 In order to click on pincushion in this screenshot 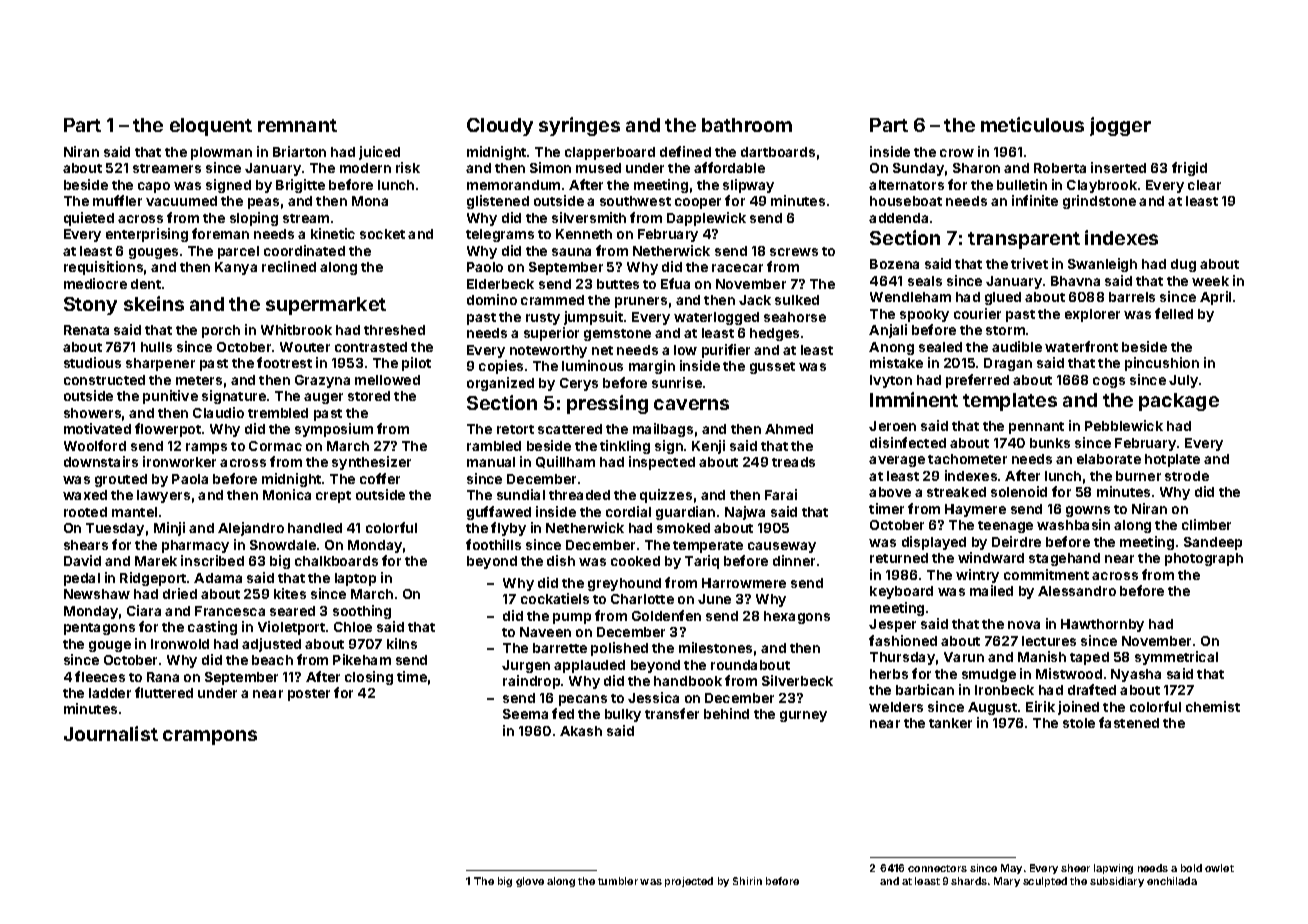, I will do `click(1162, 364)`.
